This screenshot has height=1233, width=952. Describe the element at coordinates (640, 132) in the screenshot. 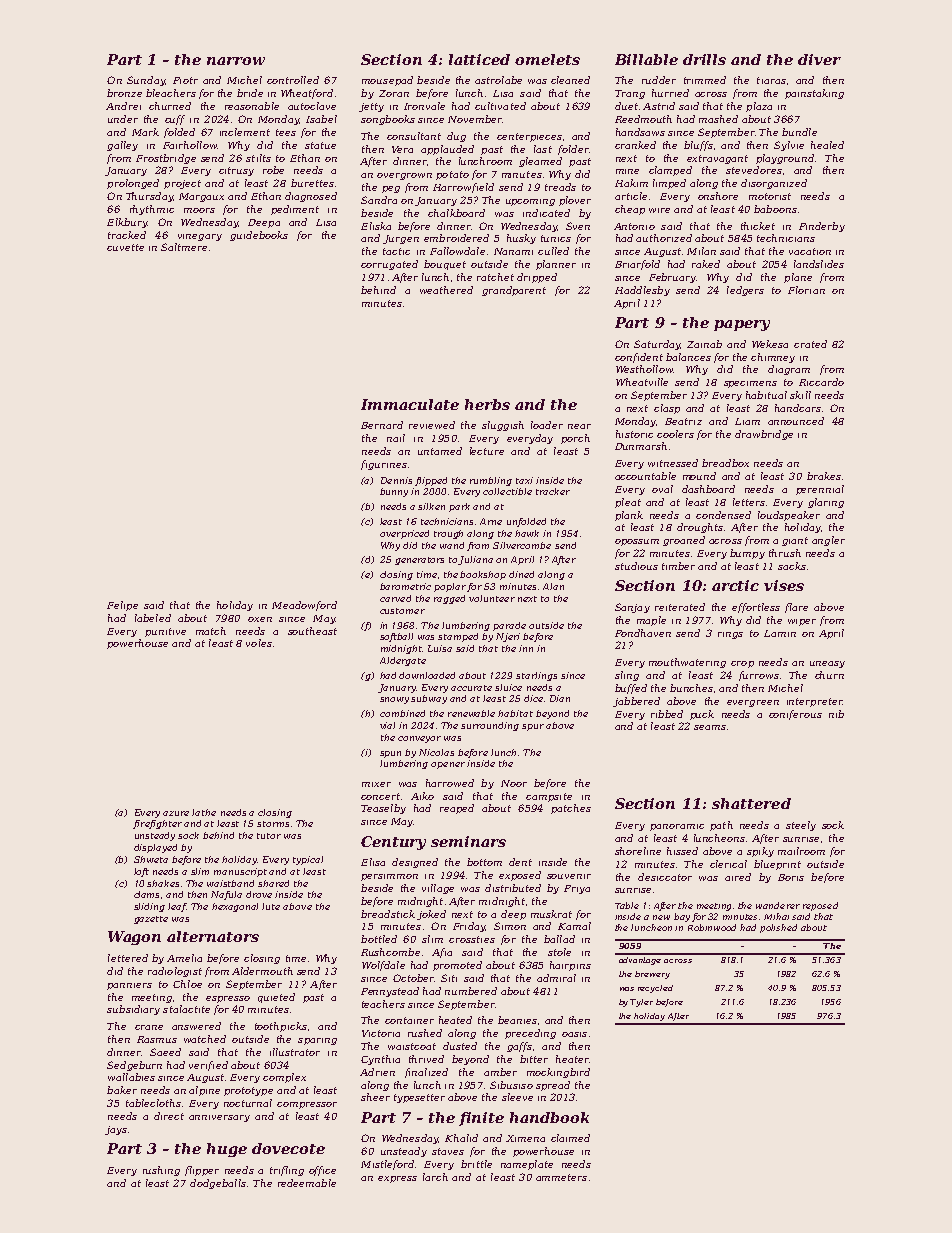

I see `handsaws` at that location.
